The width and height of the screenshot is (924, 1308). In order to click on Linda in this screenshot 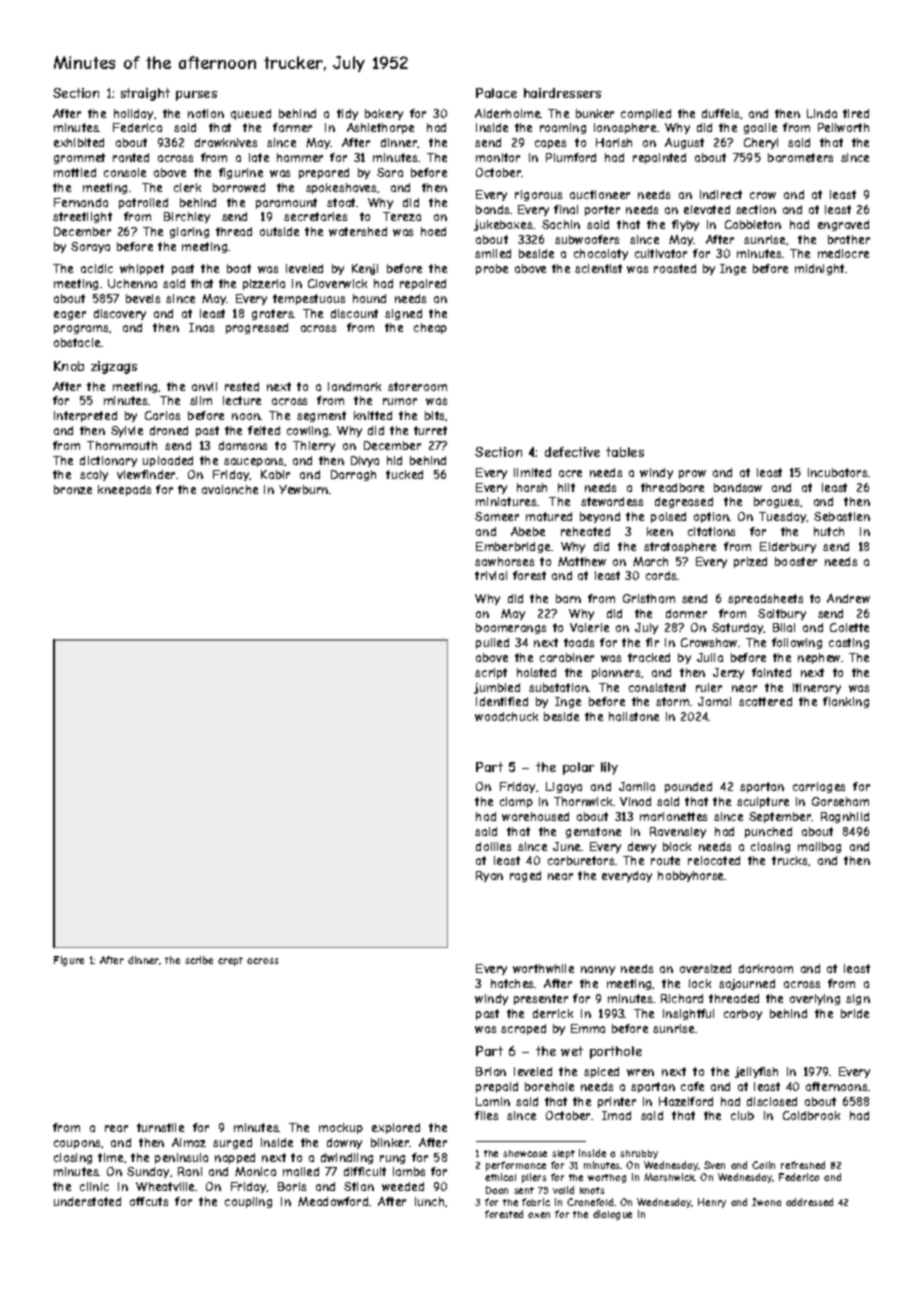, I will do `click(822, 113)`.
